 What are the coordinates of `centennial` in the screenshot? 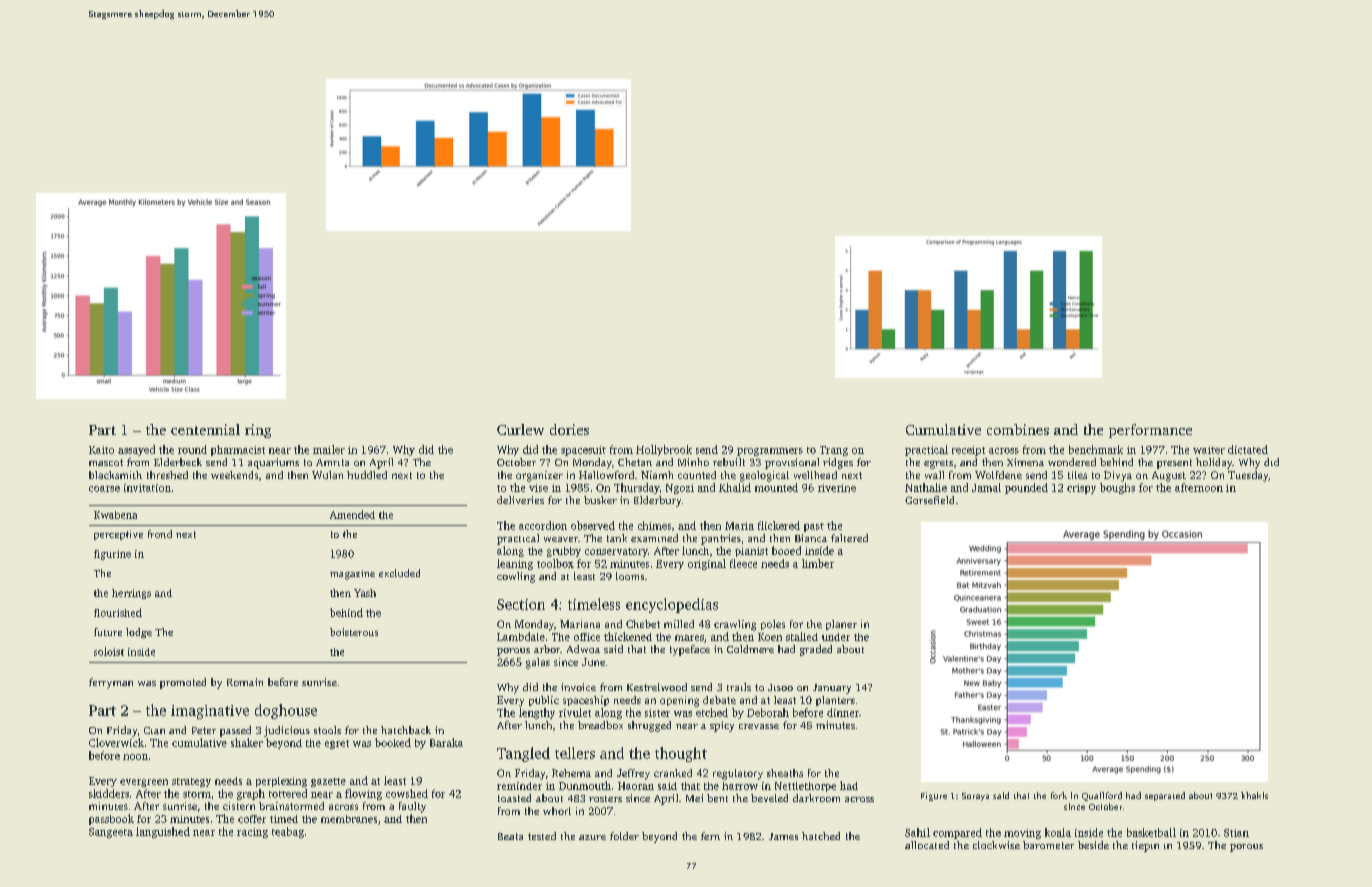 It's located at (205, 429).
